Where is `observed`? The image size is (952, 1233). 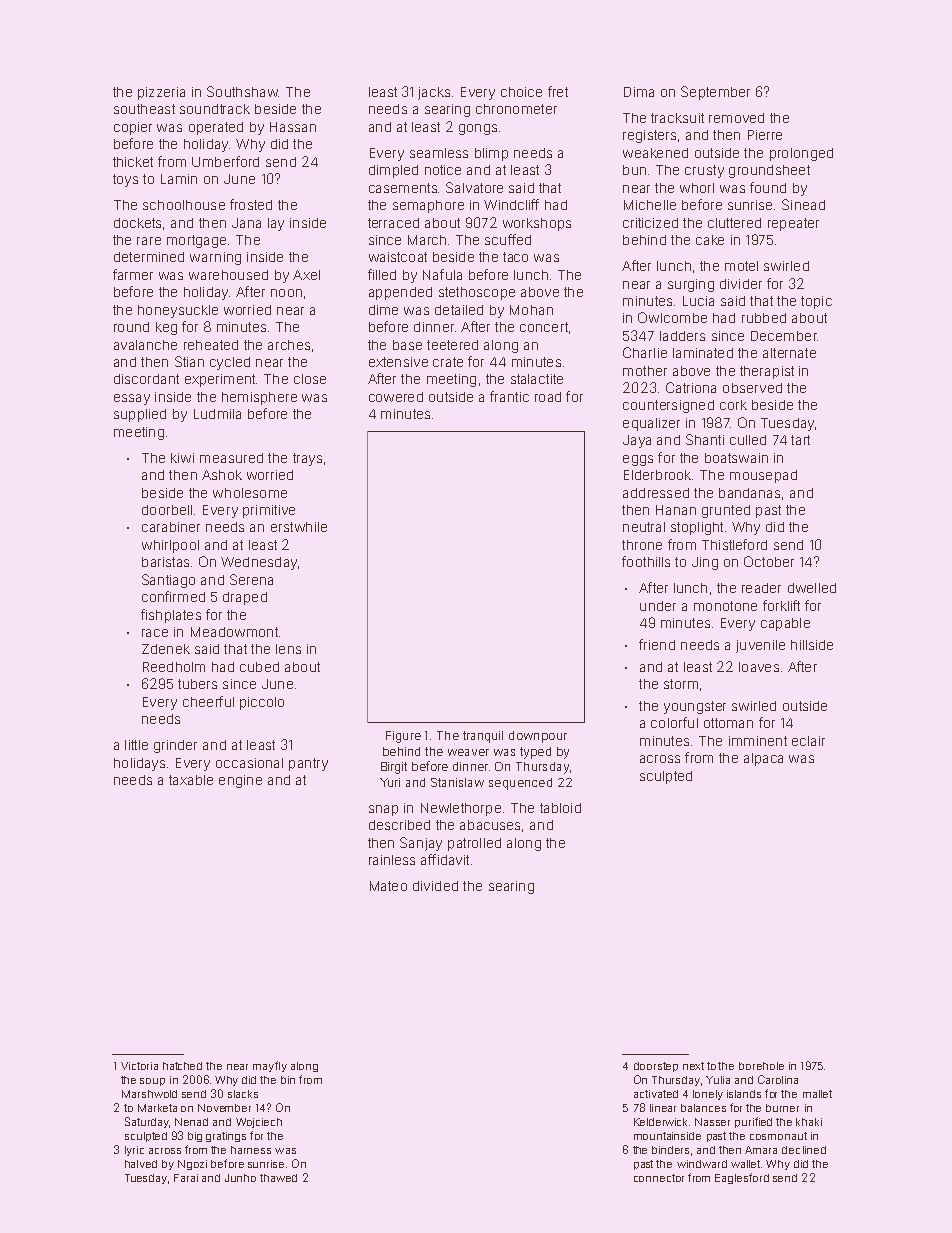 observed is located at coordinates (752, 388).
